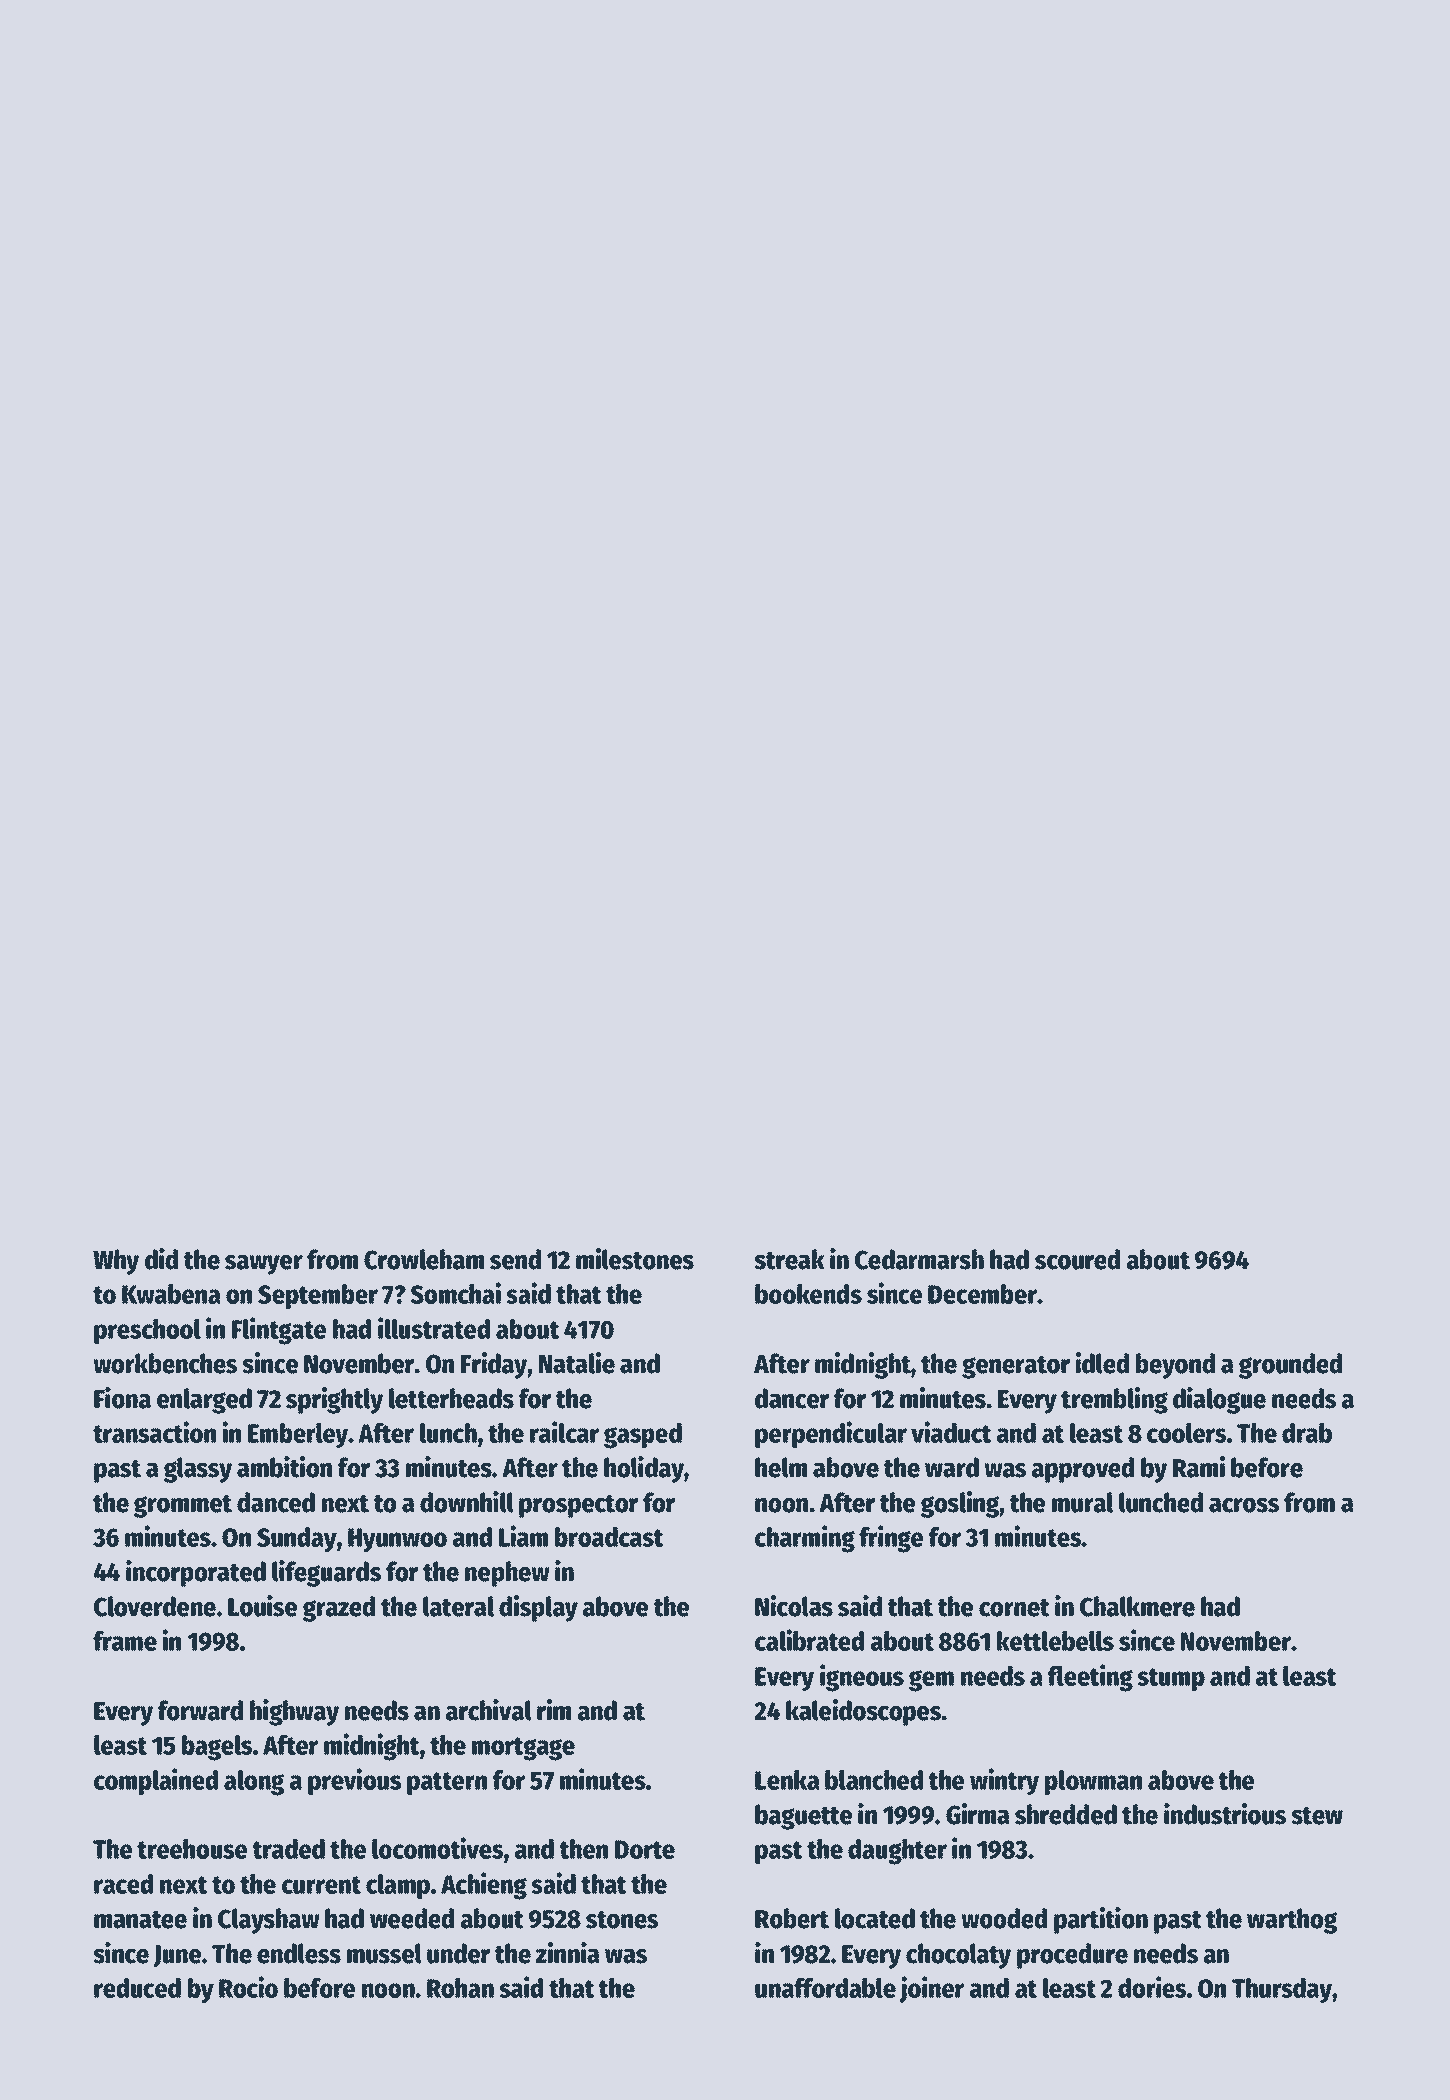 The image size is (1450, 2100). I want to click on traded, so click(289, 1849).
